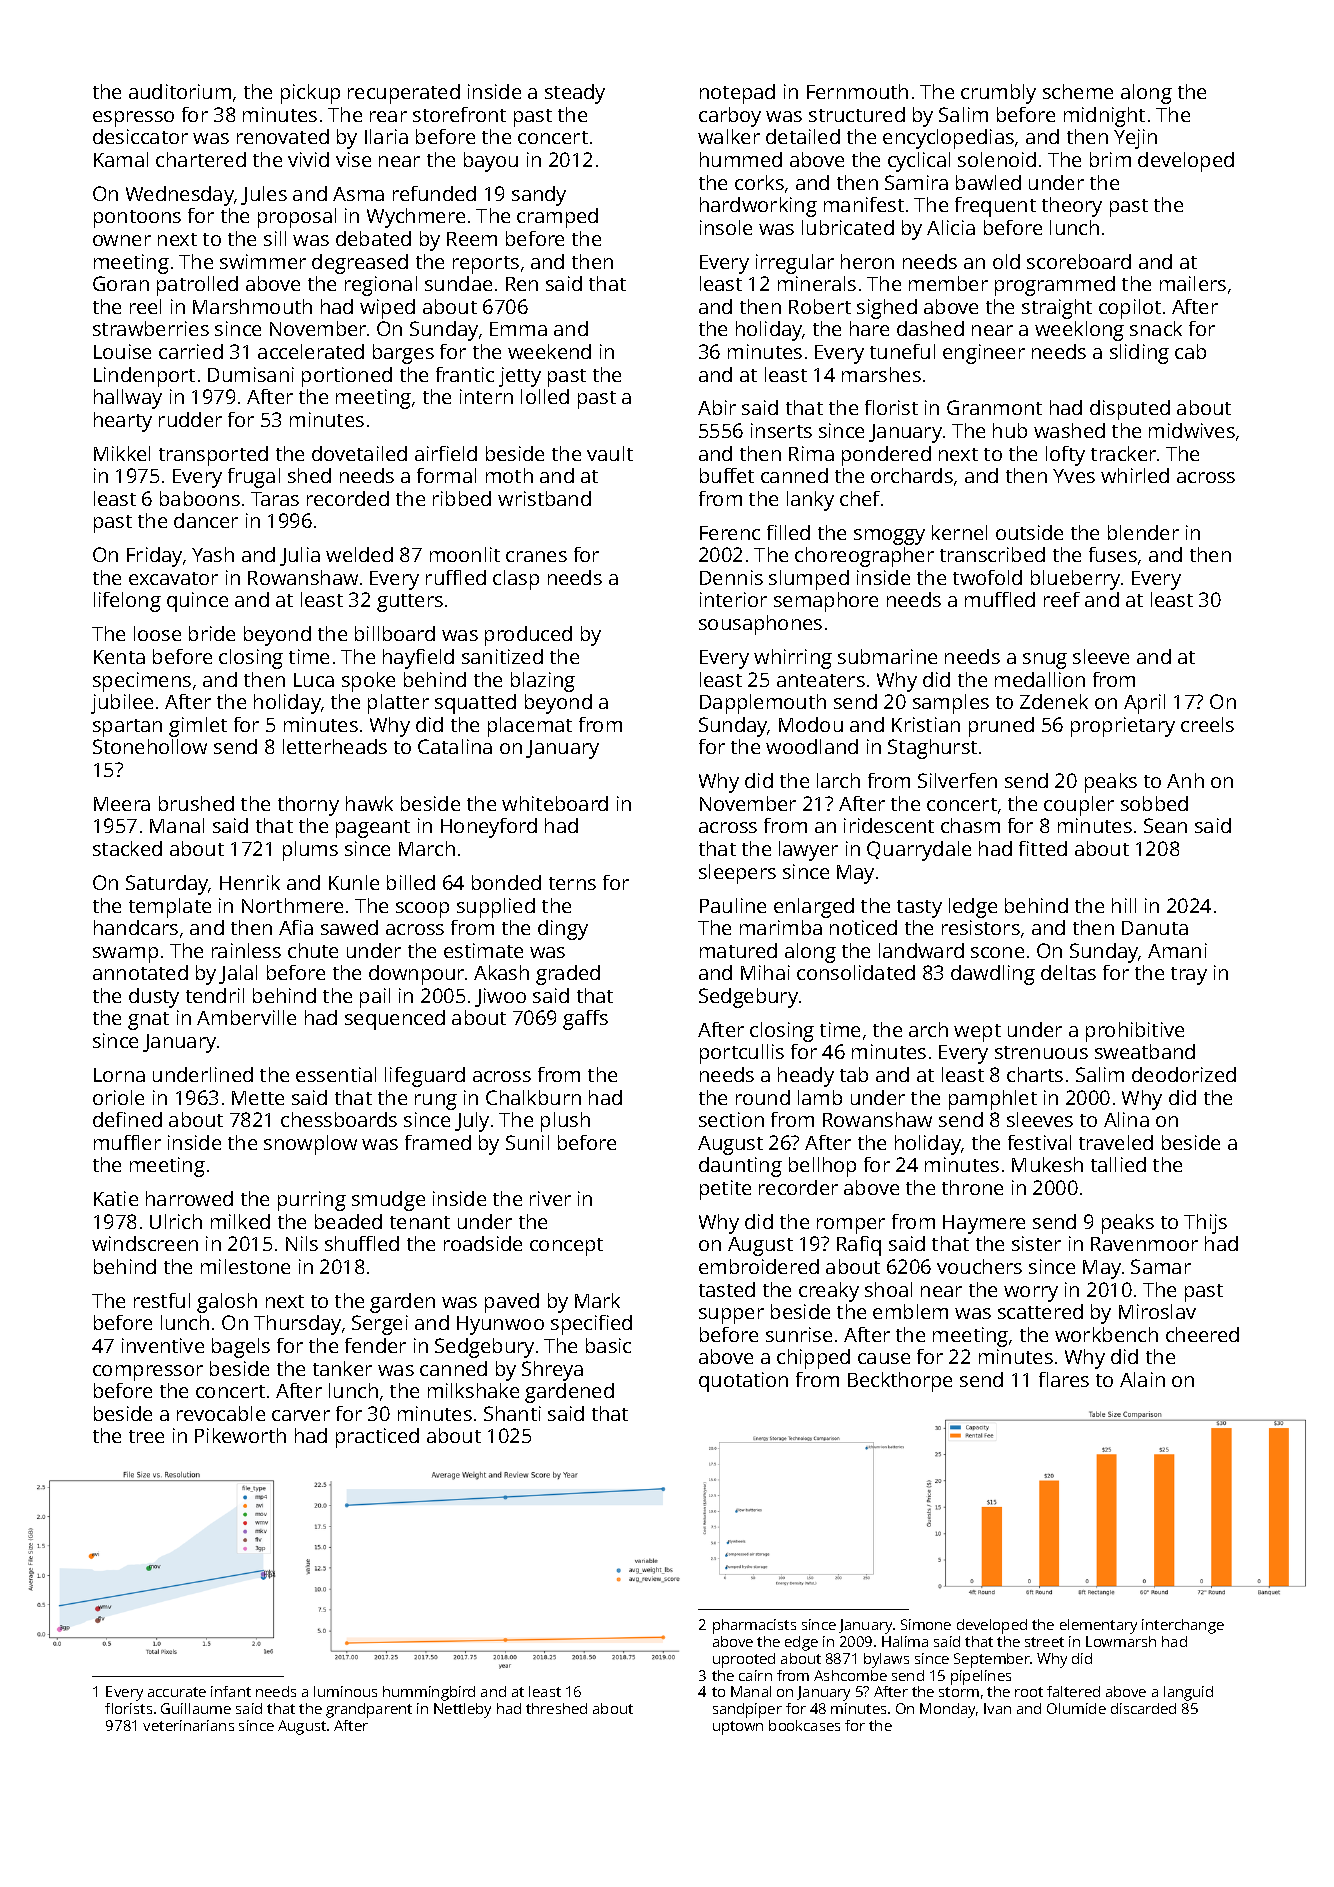  What do you see at coordinates (759, 182) in the image?
I see `corks` at bounding box center [759, 182].
